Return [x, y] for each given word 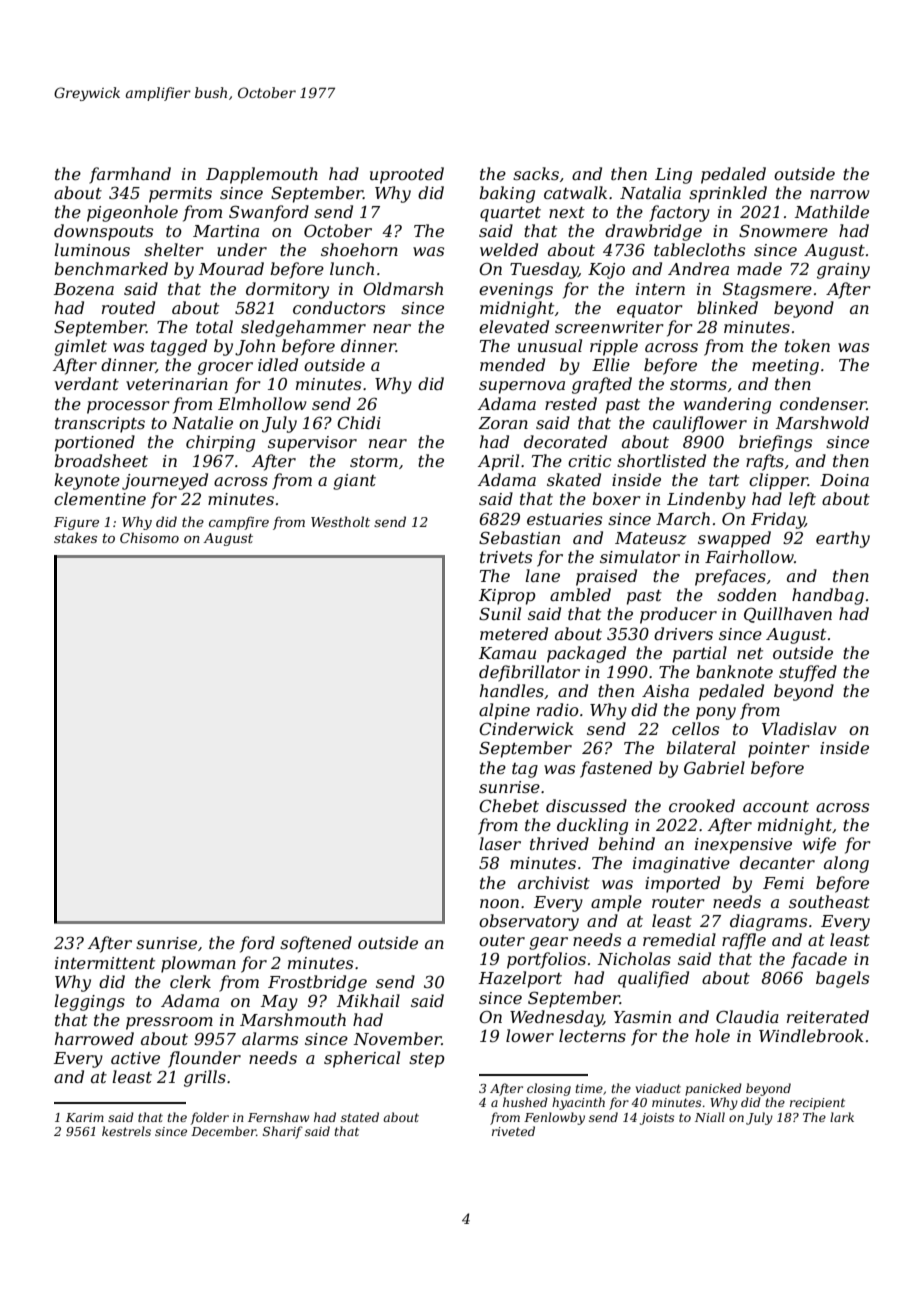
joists [657, 1119]
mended [512, 364]
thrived [559, 843]
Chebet [509, 805]
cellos [695, 728]
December [223, 1131]
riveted [513, 1131]
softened [316, 944]
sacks [536, 173]
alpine [504, 711]
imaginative [681, 865]
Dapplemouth [262, 175]
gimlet [80, 347]
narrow [840, 194]
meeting [785, 367]
